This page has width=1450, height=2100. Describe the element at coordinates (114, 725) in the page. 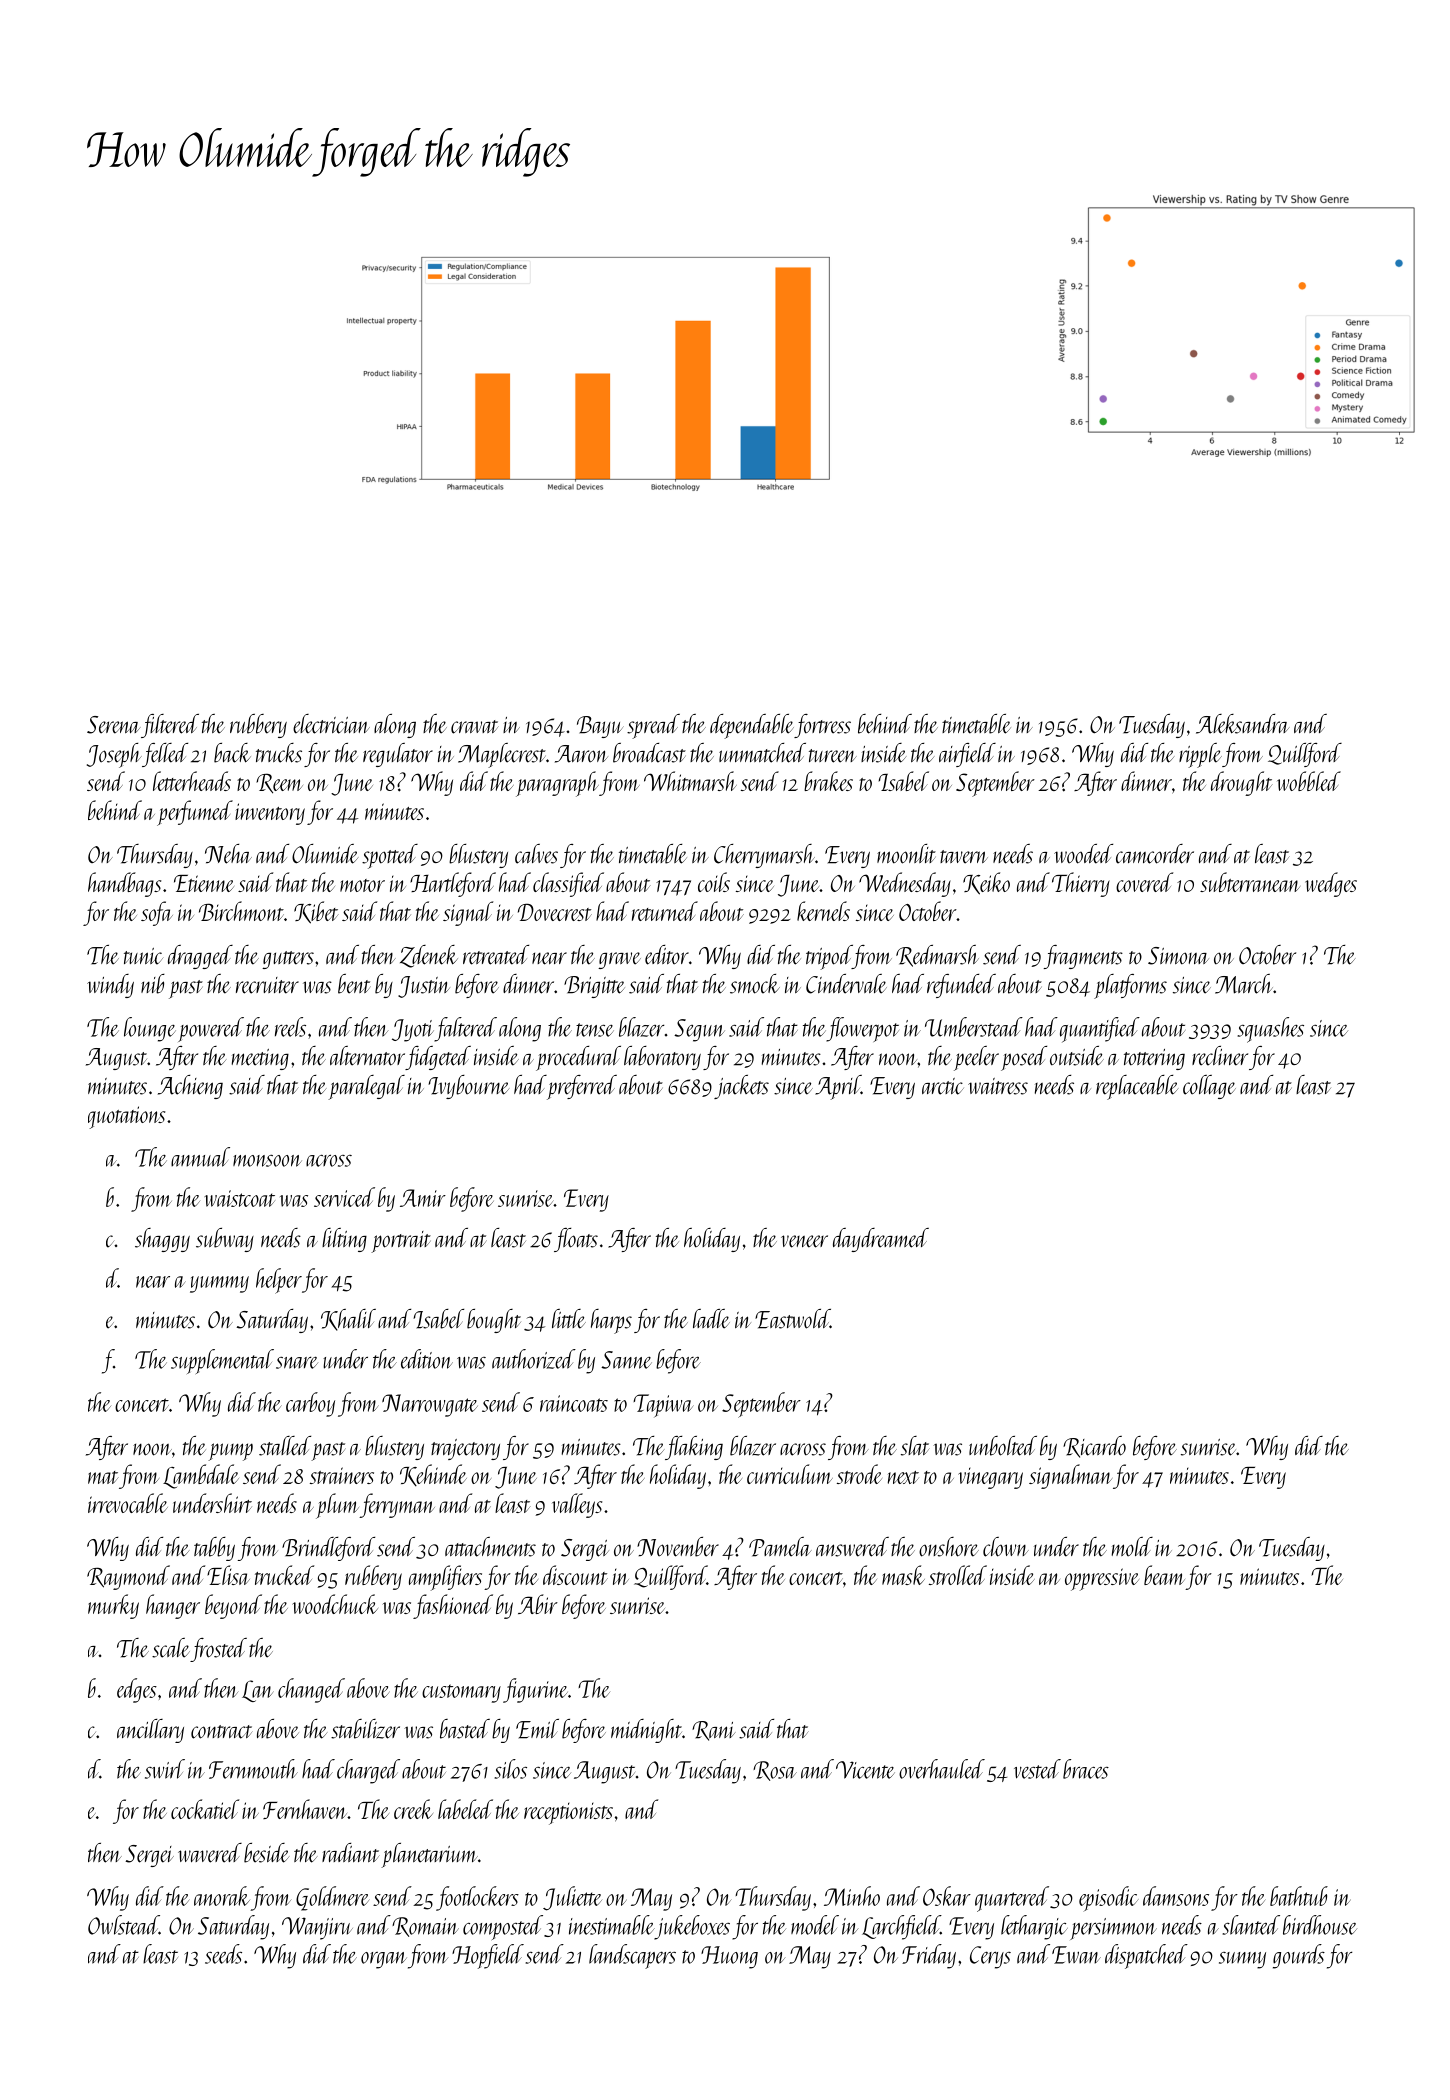

I see `Serena` at that location.
